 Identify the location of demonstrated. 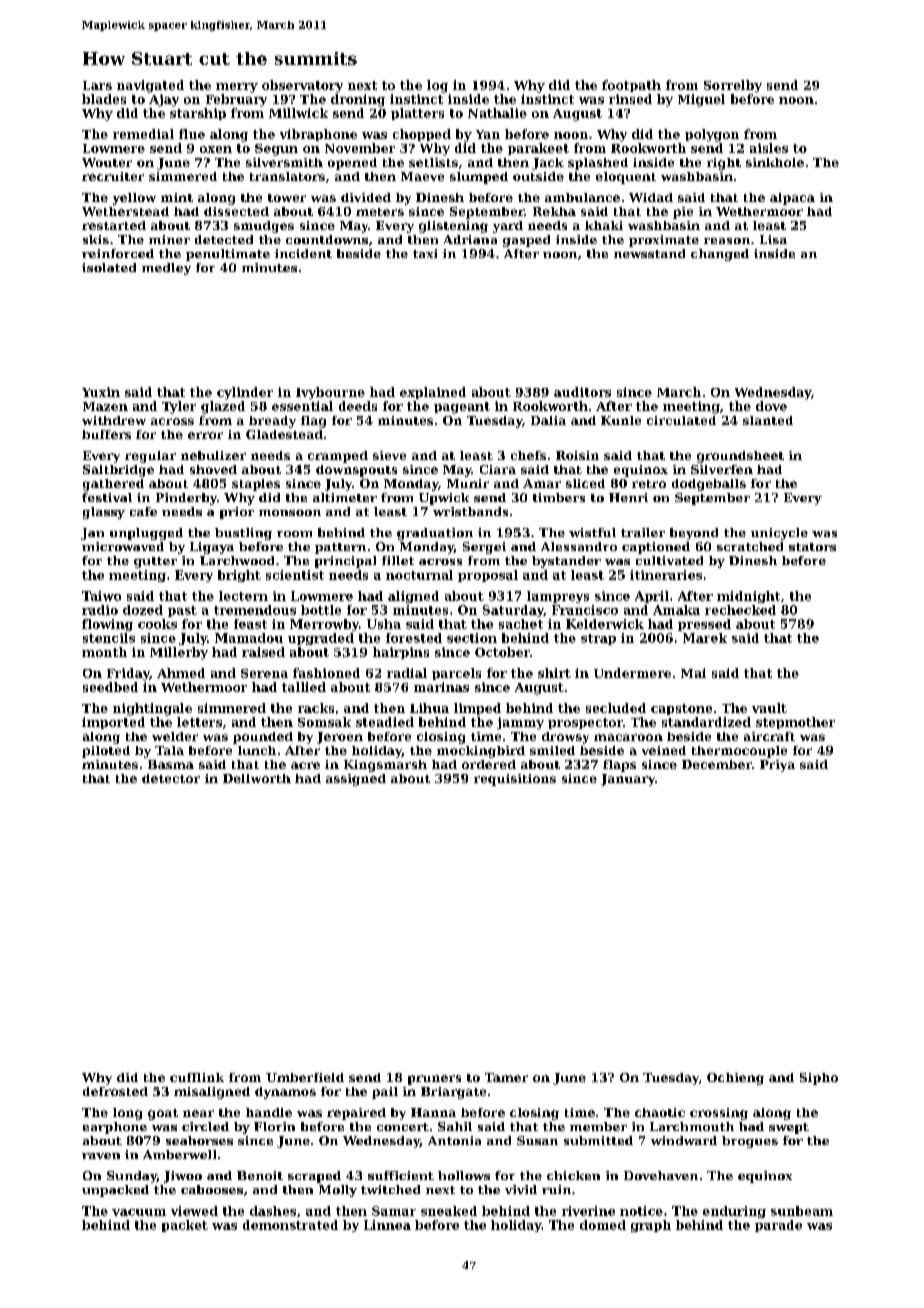
(290, 1225).
